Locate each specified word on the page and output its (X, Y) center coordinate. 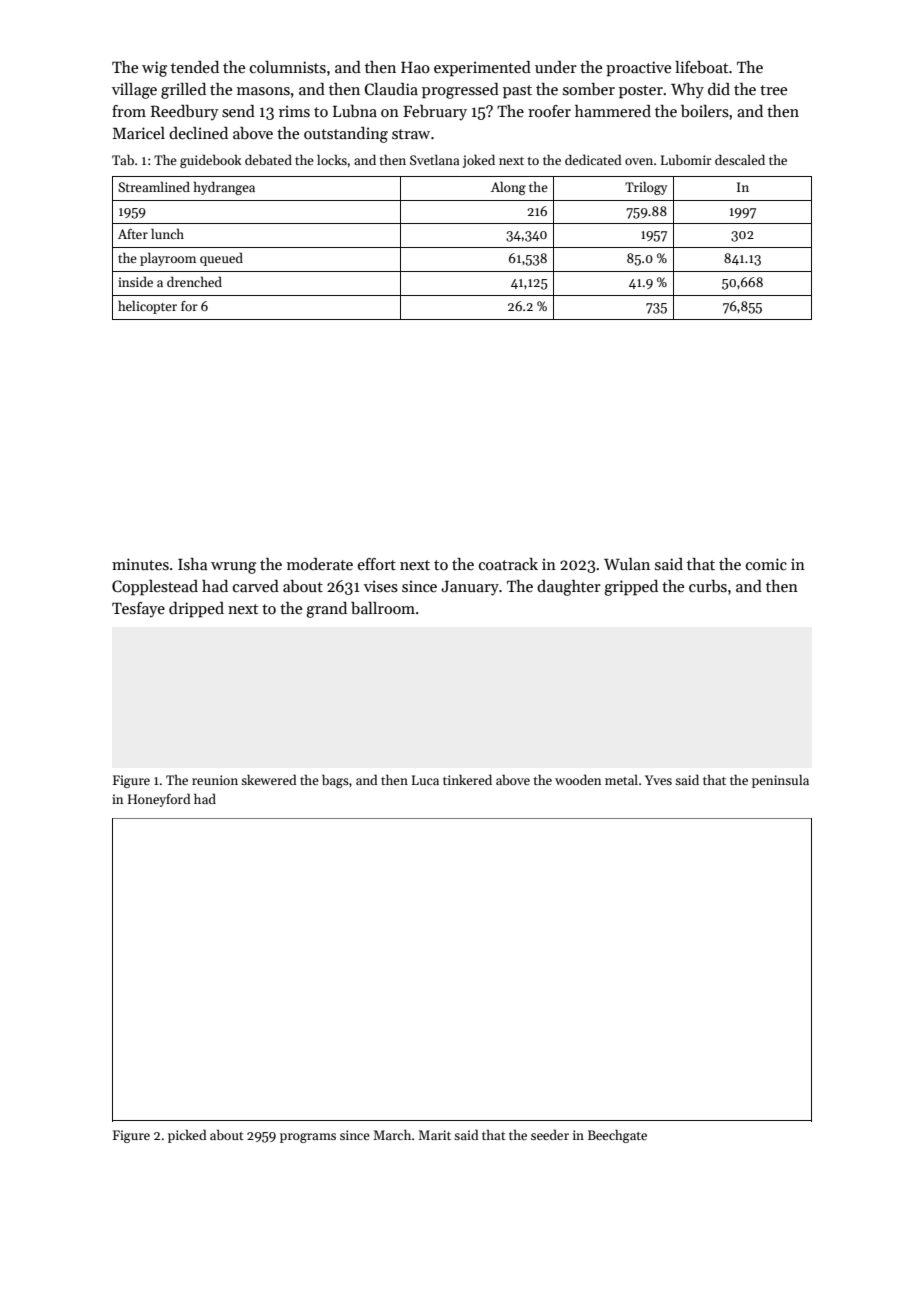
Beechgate (617, 1136)
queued (221, 259)
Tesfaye (138, 610)
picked (187, 1136)
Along (508, 188)
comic (766, 564)
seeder (550, 1134)
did (719, 89)
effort (377, 564)
